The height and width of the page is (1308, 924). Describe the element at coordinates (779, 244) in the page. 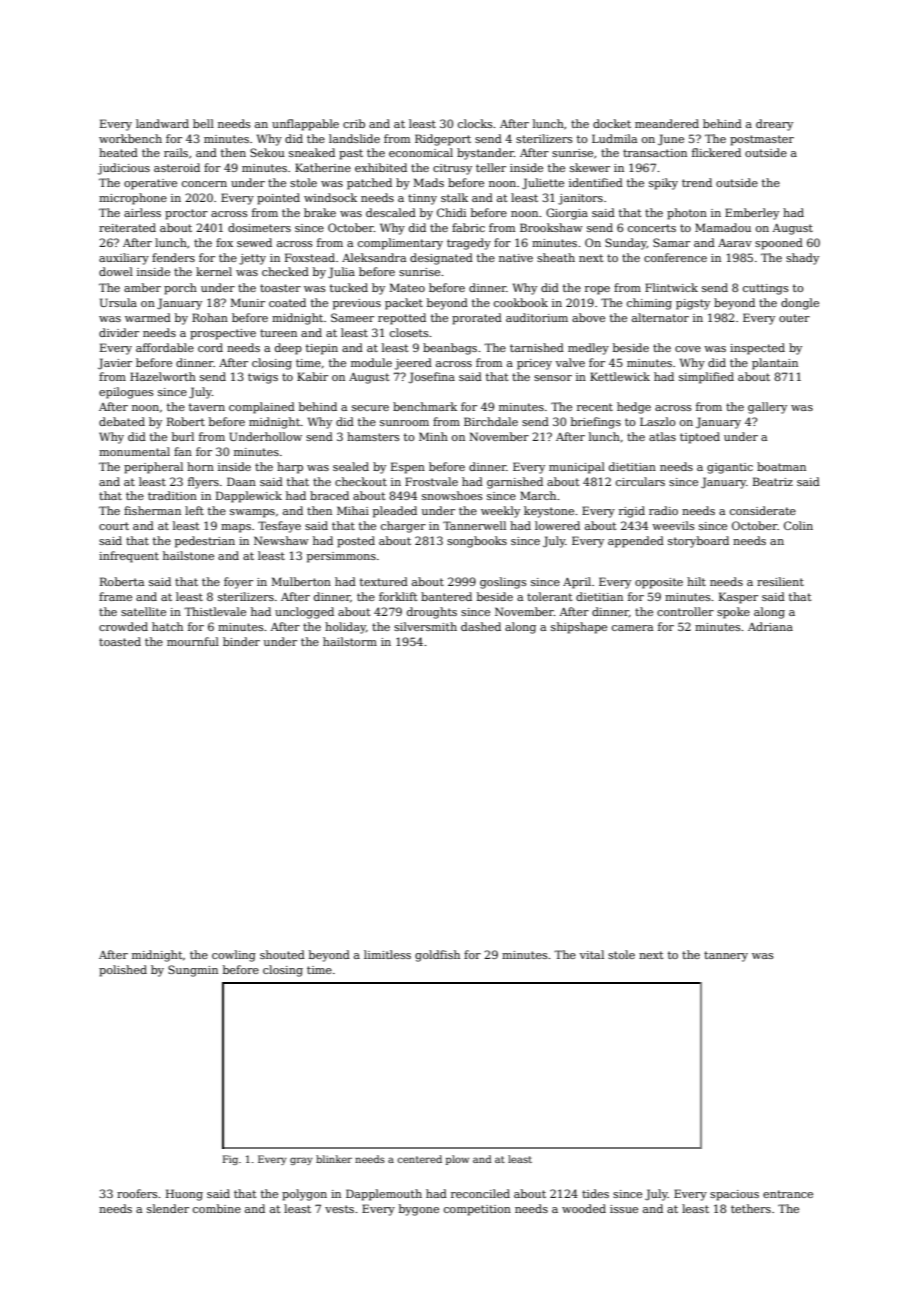

I see `spooned` at that location.
